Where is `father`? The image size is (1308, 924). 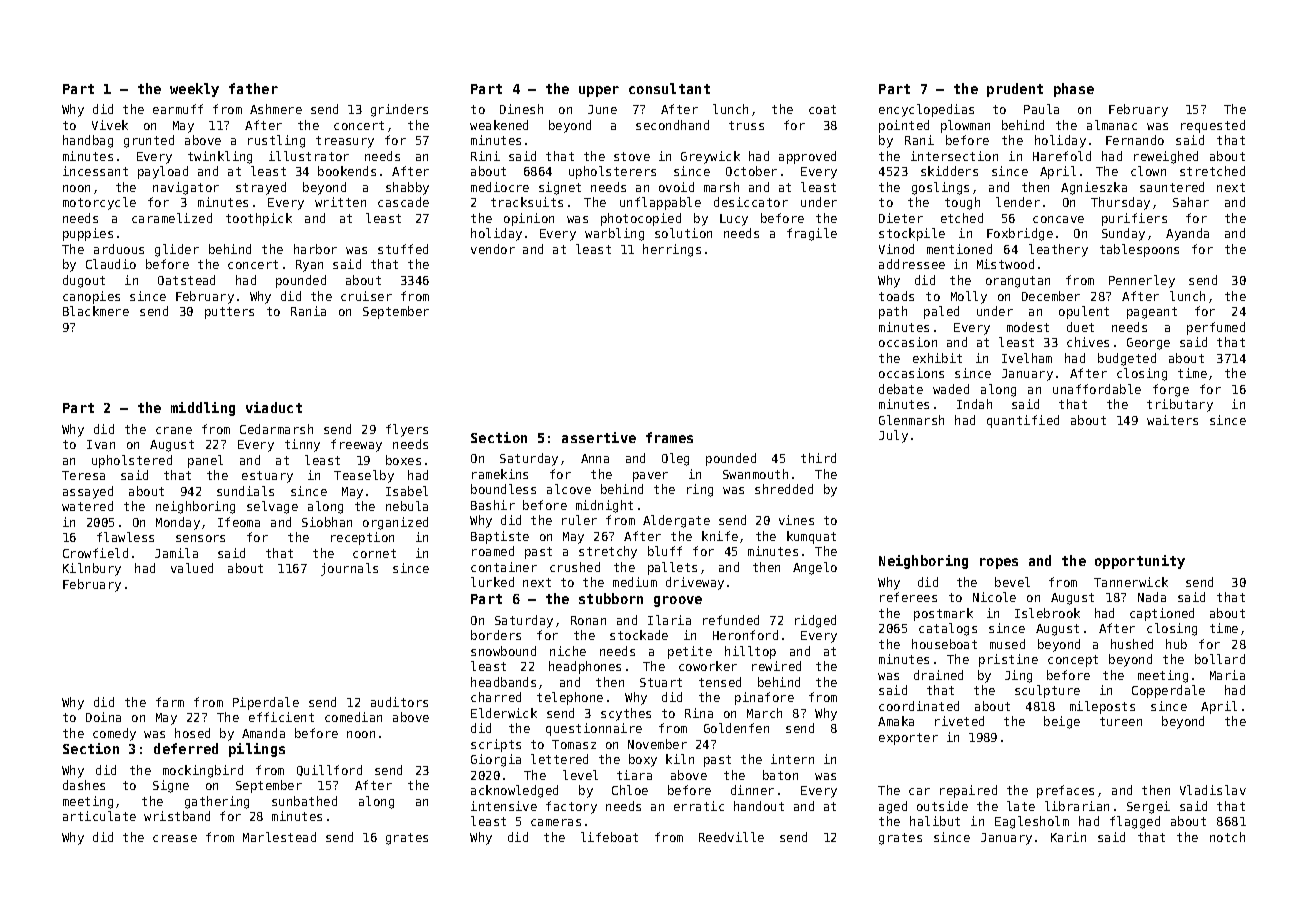 father is located at coordinates (253, 88).
